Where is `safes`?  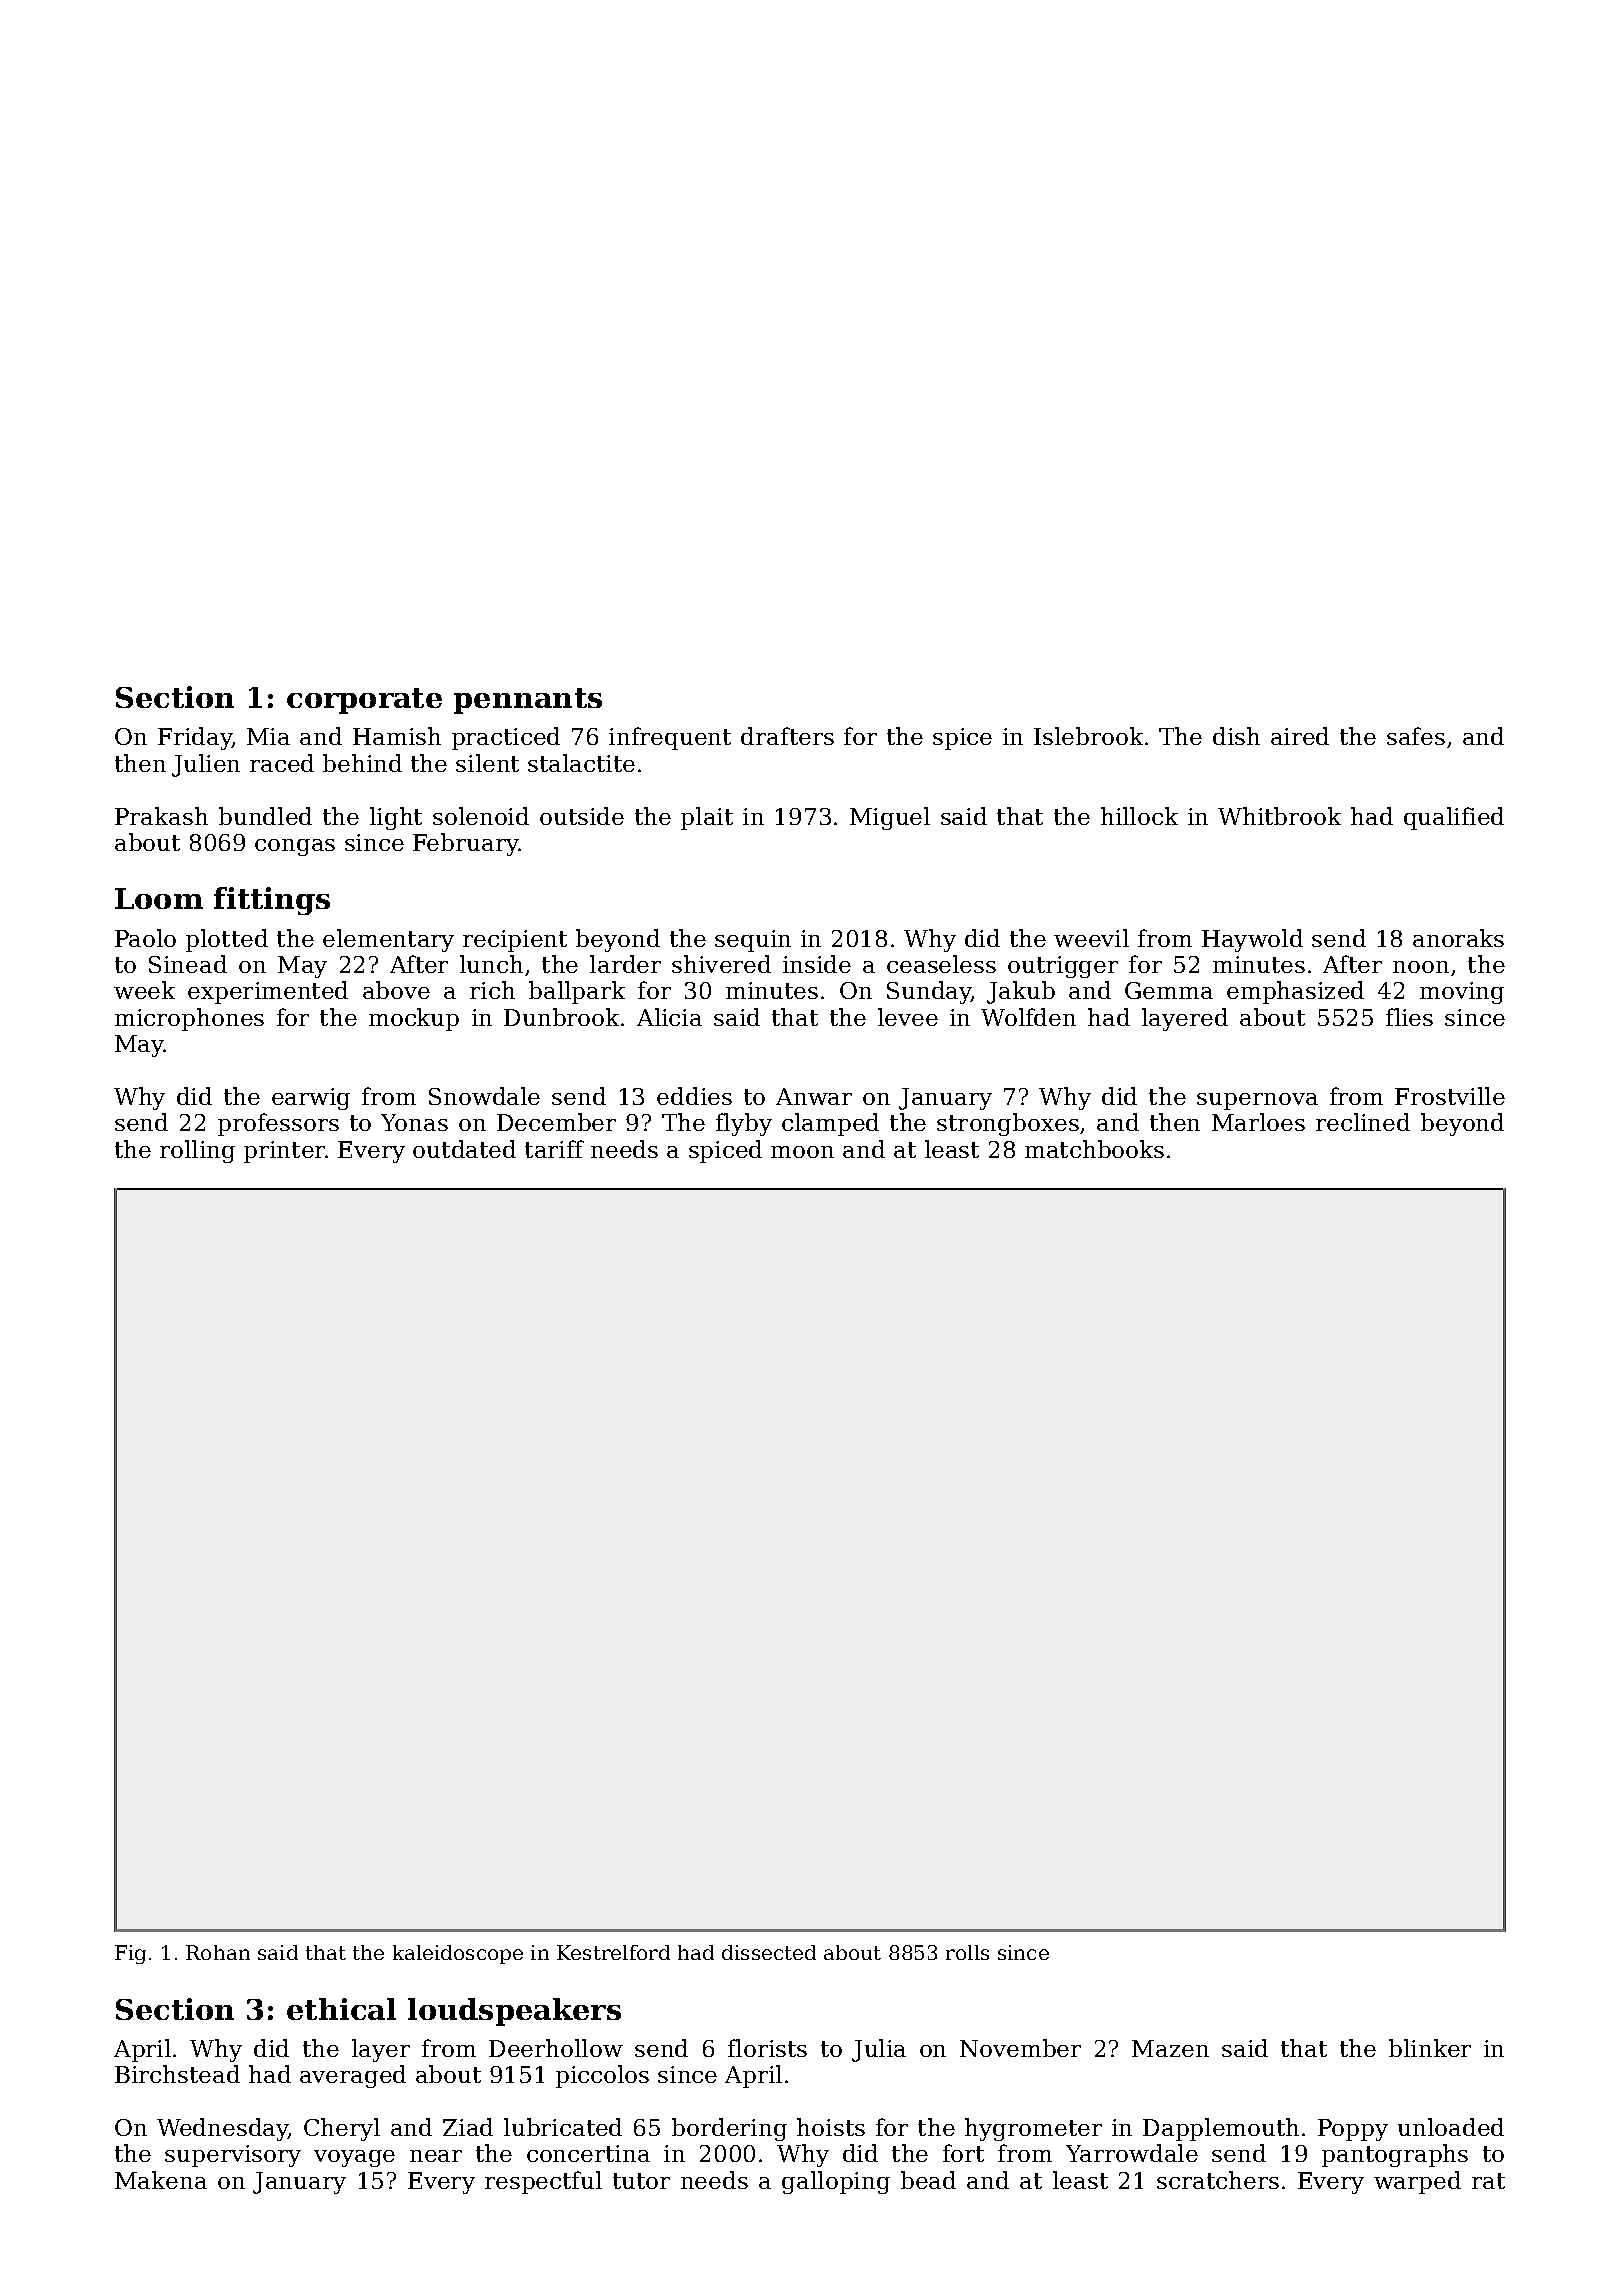
safes is located at coordinates (1416, 736).
